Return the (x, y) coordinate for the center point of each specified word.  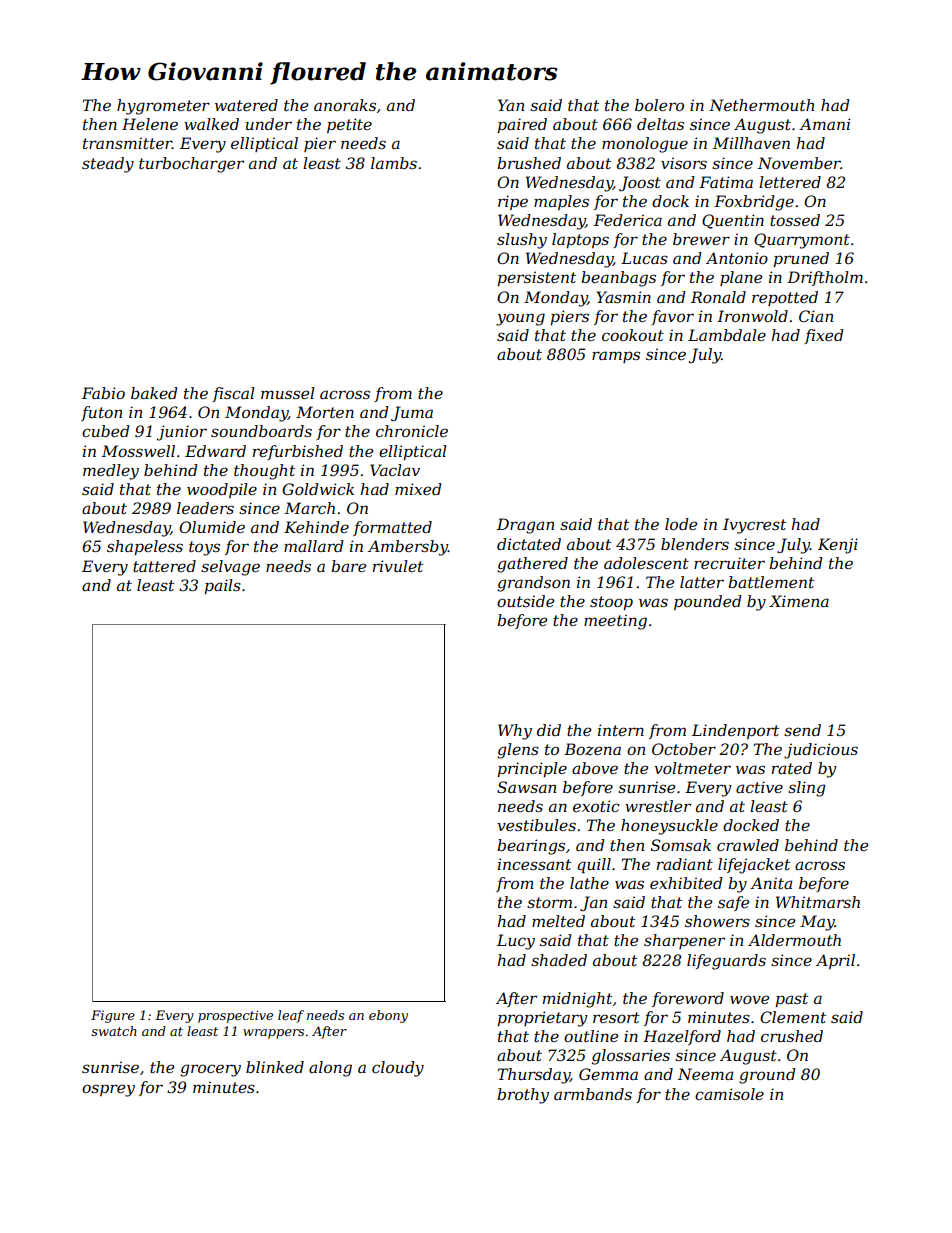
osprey (108, 1090)
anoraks (345, 105)
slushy (522, 241)
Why (515, 732)
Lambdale (727, 335)
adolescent (646, 563)
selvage (230, 568)
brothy (523, 1096)
